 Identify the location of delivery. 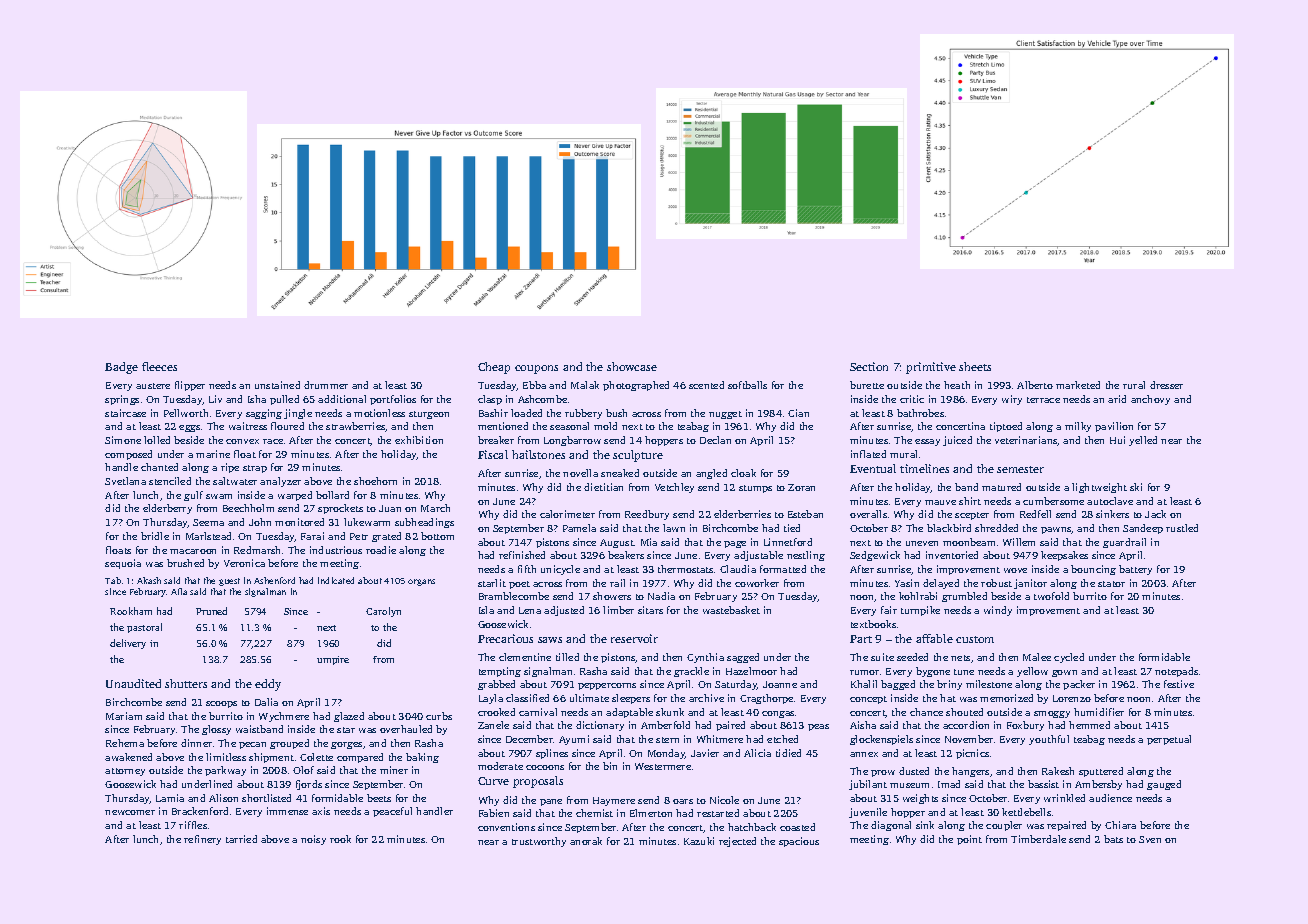
(128, 644).
